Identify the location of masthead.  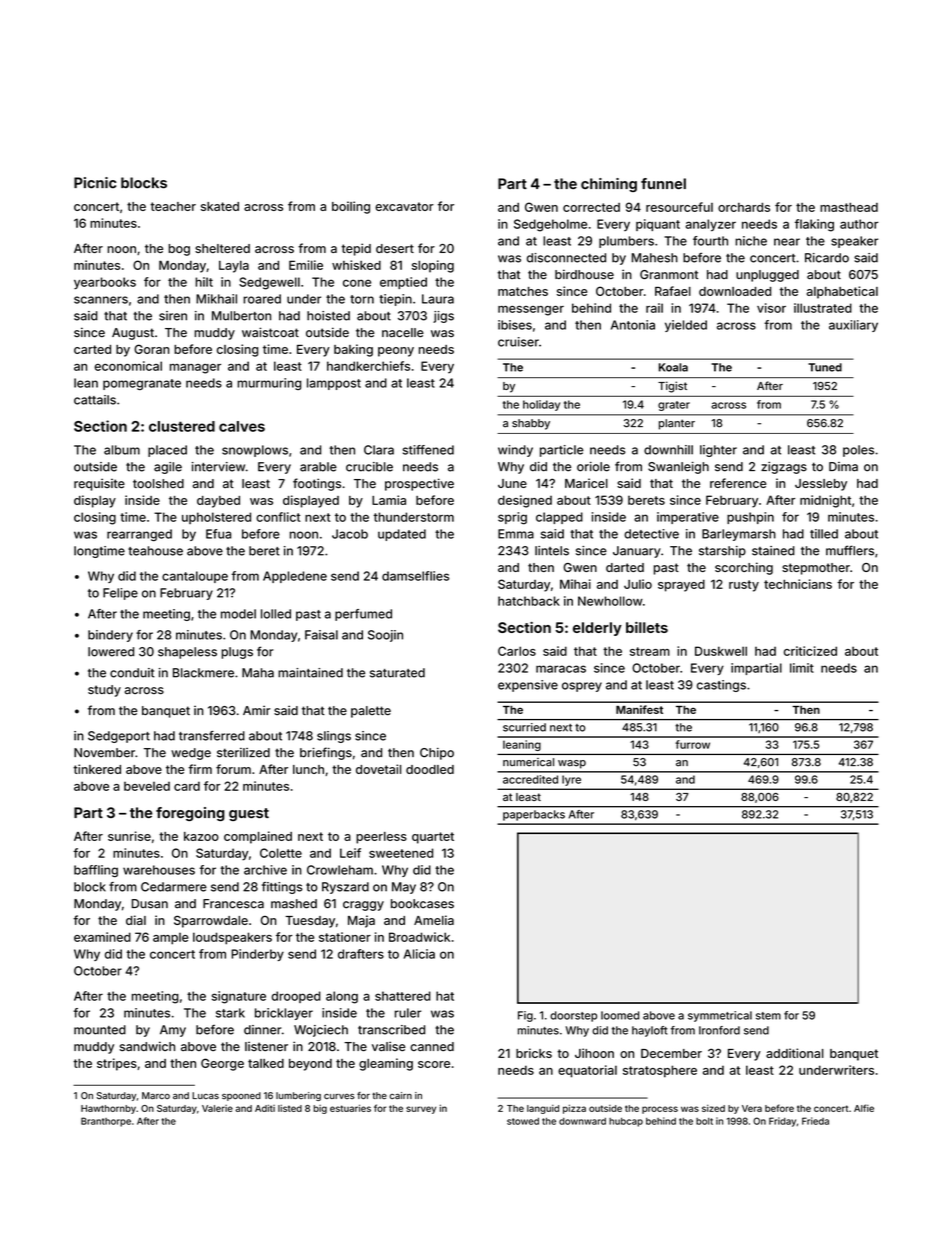
(849, 207).
